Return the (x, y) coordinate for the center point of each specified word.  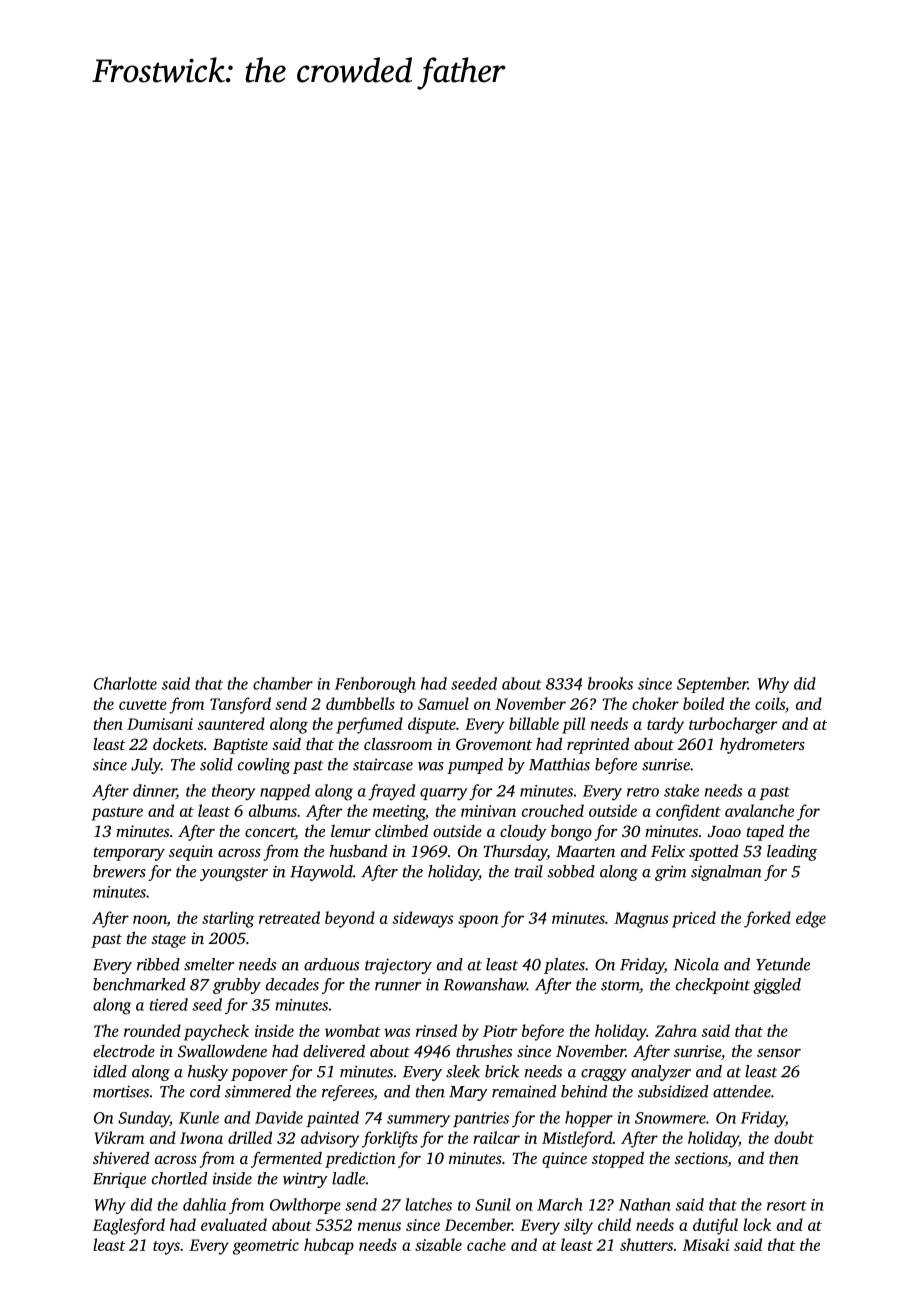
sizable (438, 1244)
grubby (237, 986)
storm (620, 986)
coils (770, 703)
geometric (266, 1247)
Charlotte (125, 683)
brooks (610, 683)
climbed (401, 830)
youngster (234, 874)
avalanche (759, 810)
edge (811, 919)
